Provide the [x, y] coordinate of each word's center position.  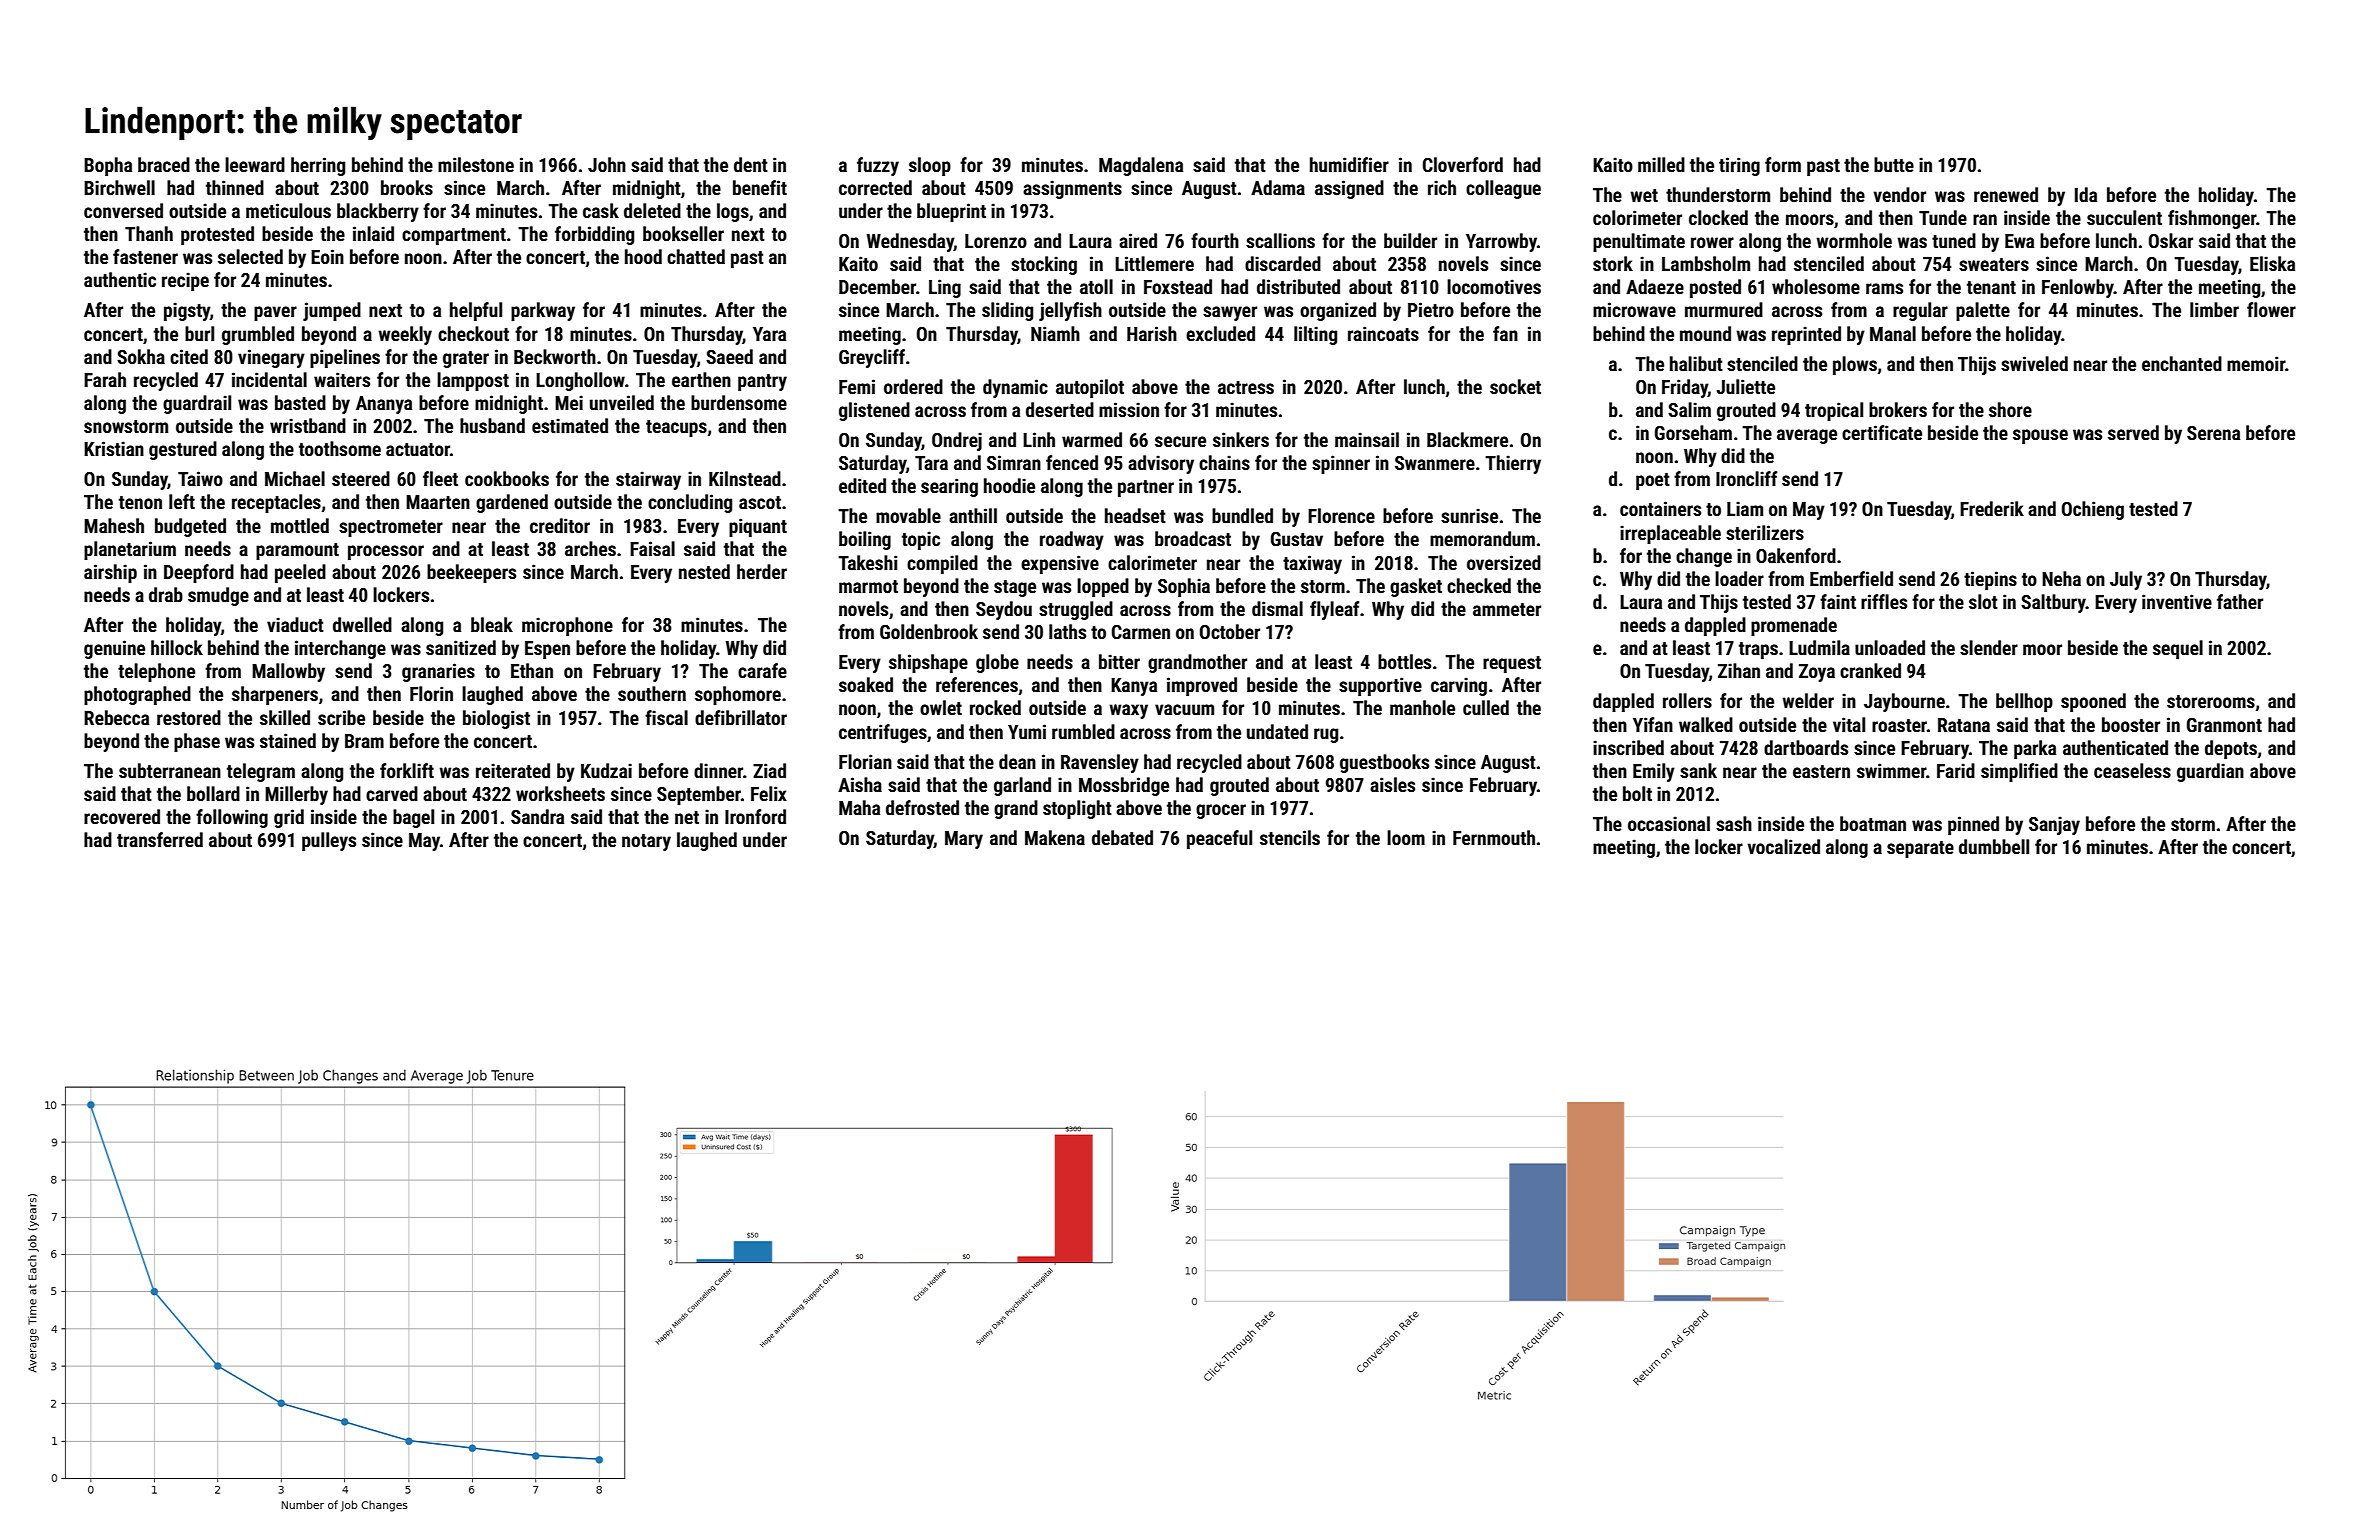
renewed [2006, 194]
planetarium [130, 550]
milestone [476, 164]
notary [646, 842]
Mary [964, 840]
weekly [405, 335]
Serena [2213, 433]
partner [1146, 488]
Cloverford [1463, 164]
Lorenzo [996, 241]
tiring [1739, 166]
